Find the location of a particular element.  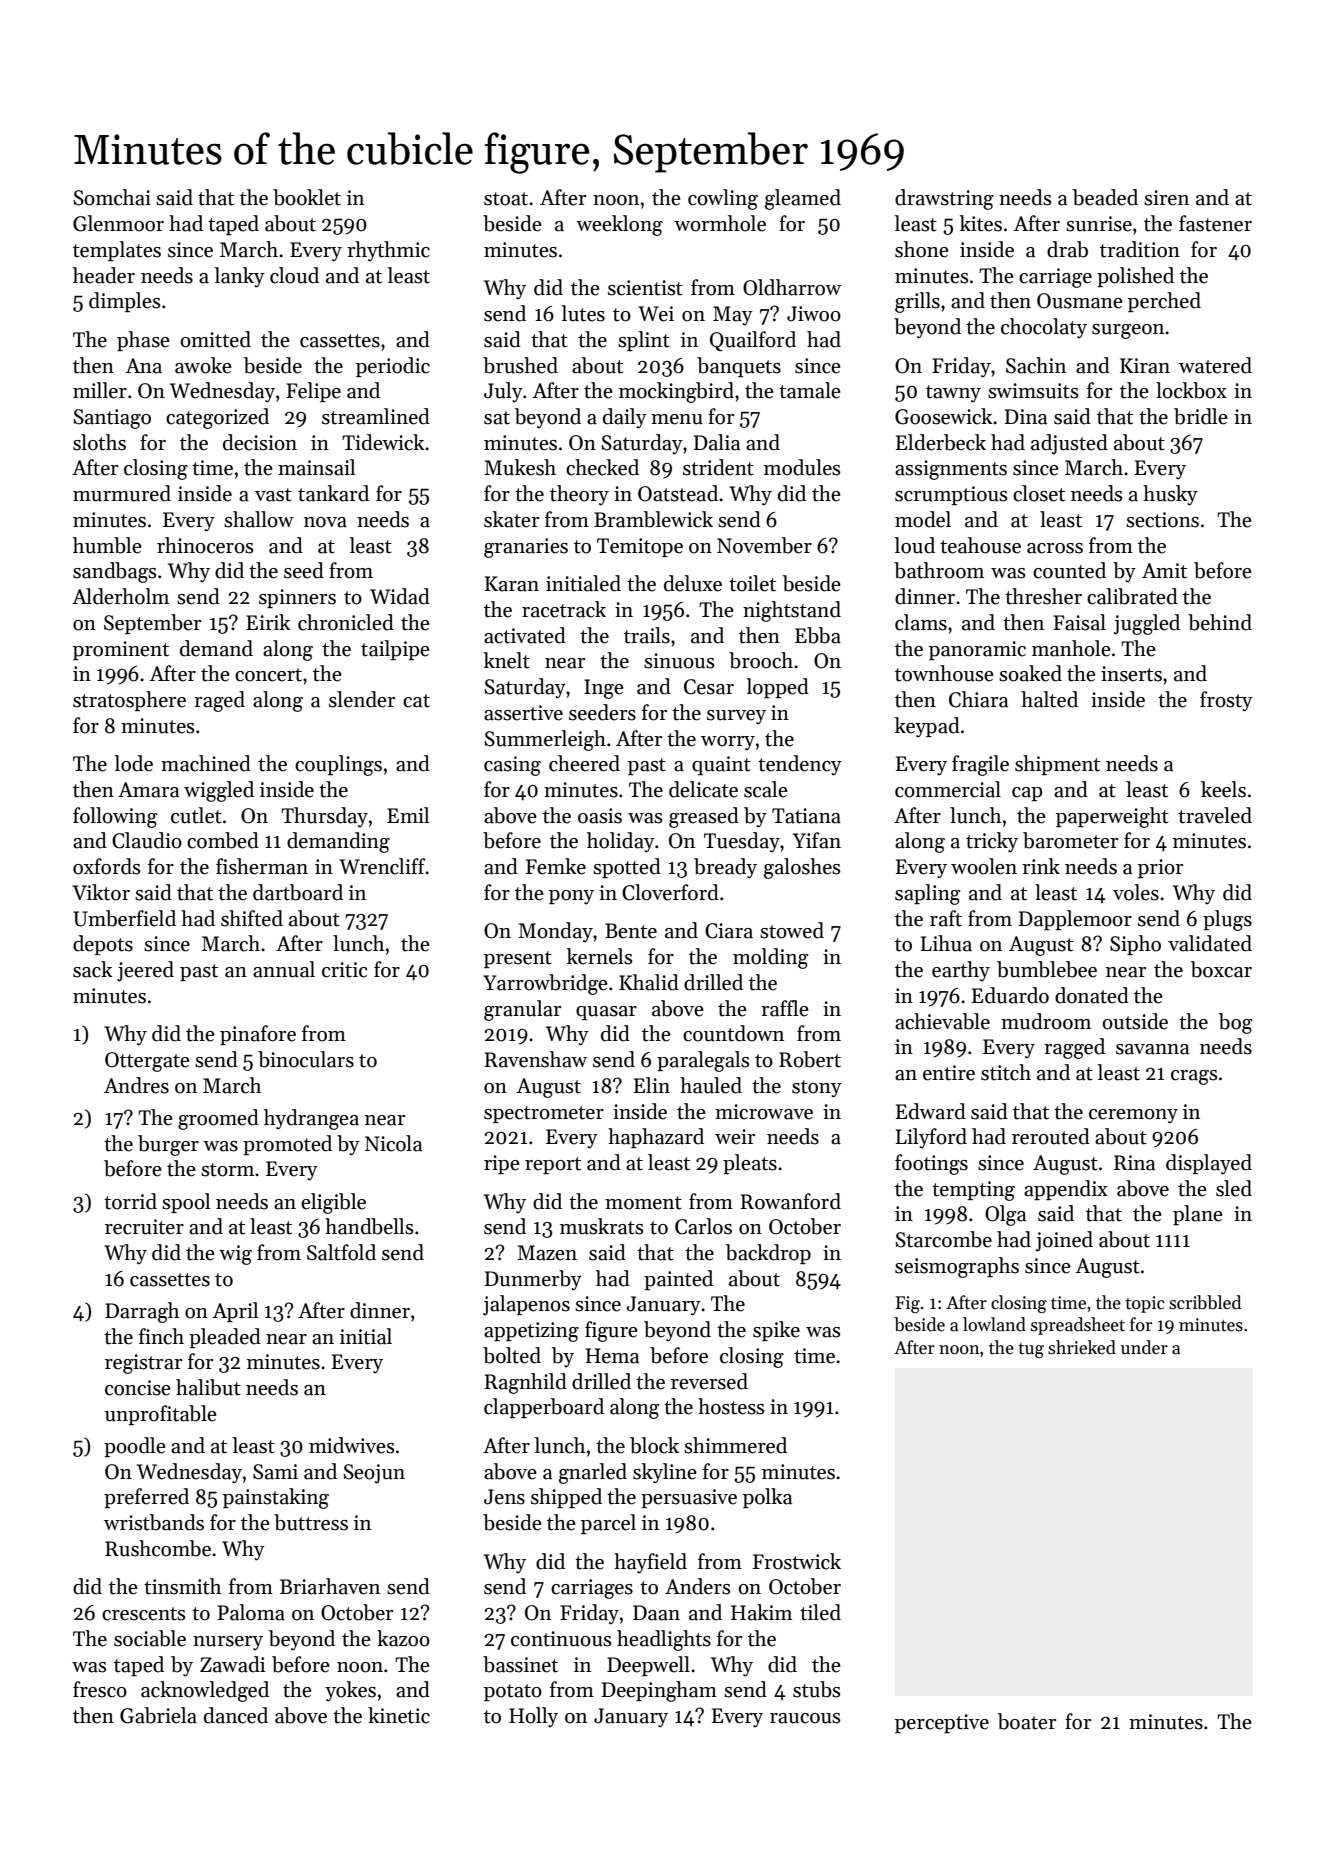

siren is located at coordinates (1166, 198).
